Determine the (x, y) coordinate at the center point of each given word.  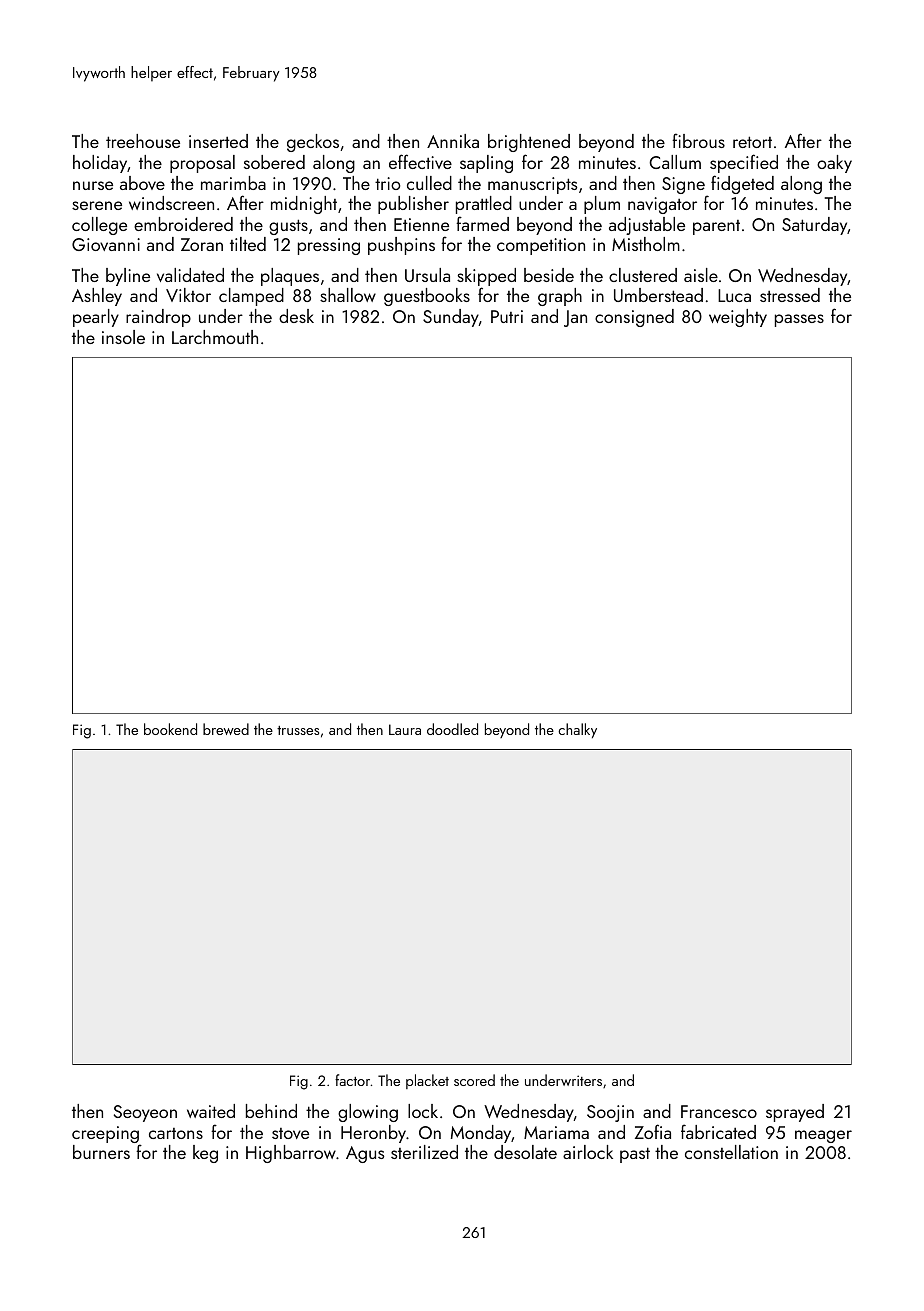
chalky (577, 730)
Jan (575, 318)
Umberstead (658, 295)
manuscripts (532, 185)
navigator (662, 205)
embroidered (183, 224)
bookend (170, 729)
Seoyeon (145, 1113)
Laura (405, 729)
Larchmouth (215, 337)
